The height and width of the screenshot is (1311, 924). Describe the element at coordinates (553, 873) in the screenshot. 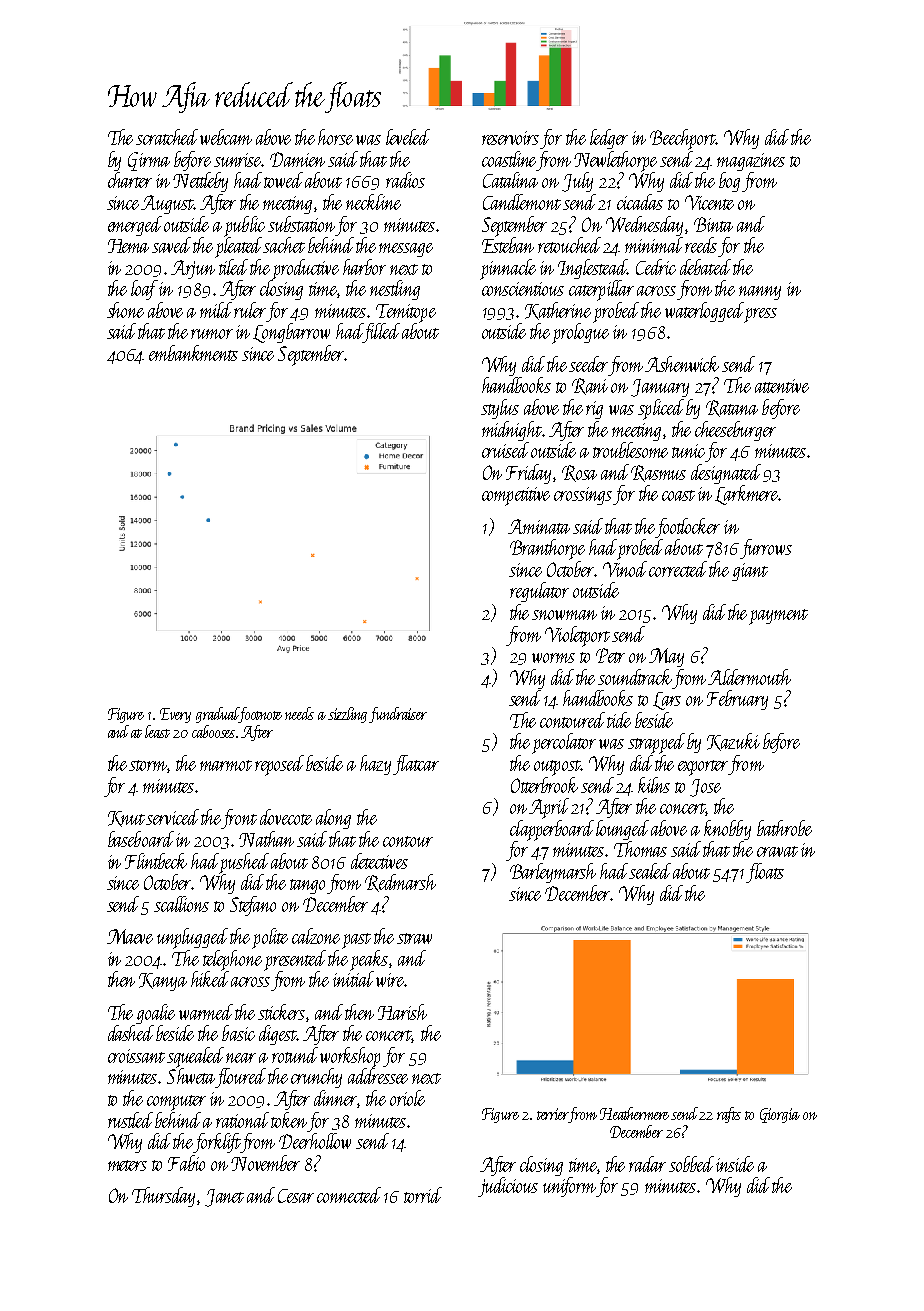

I see `Barleymarsh` at that location.
